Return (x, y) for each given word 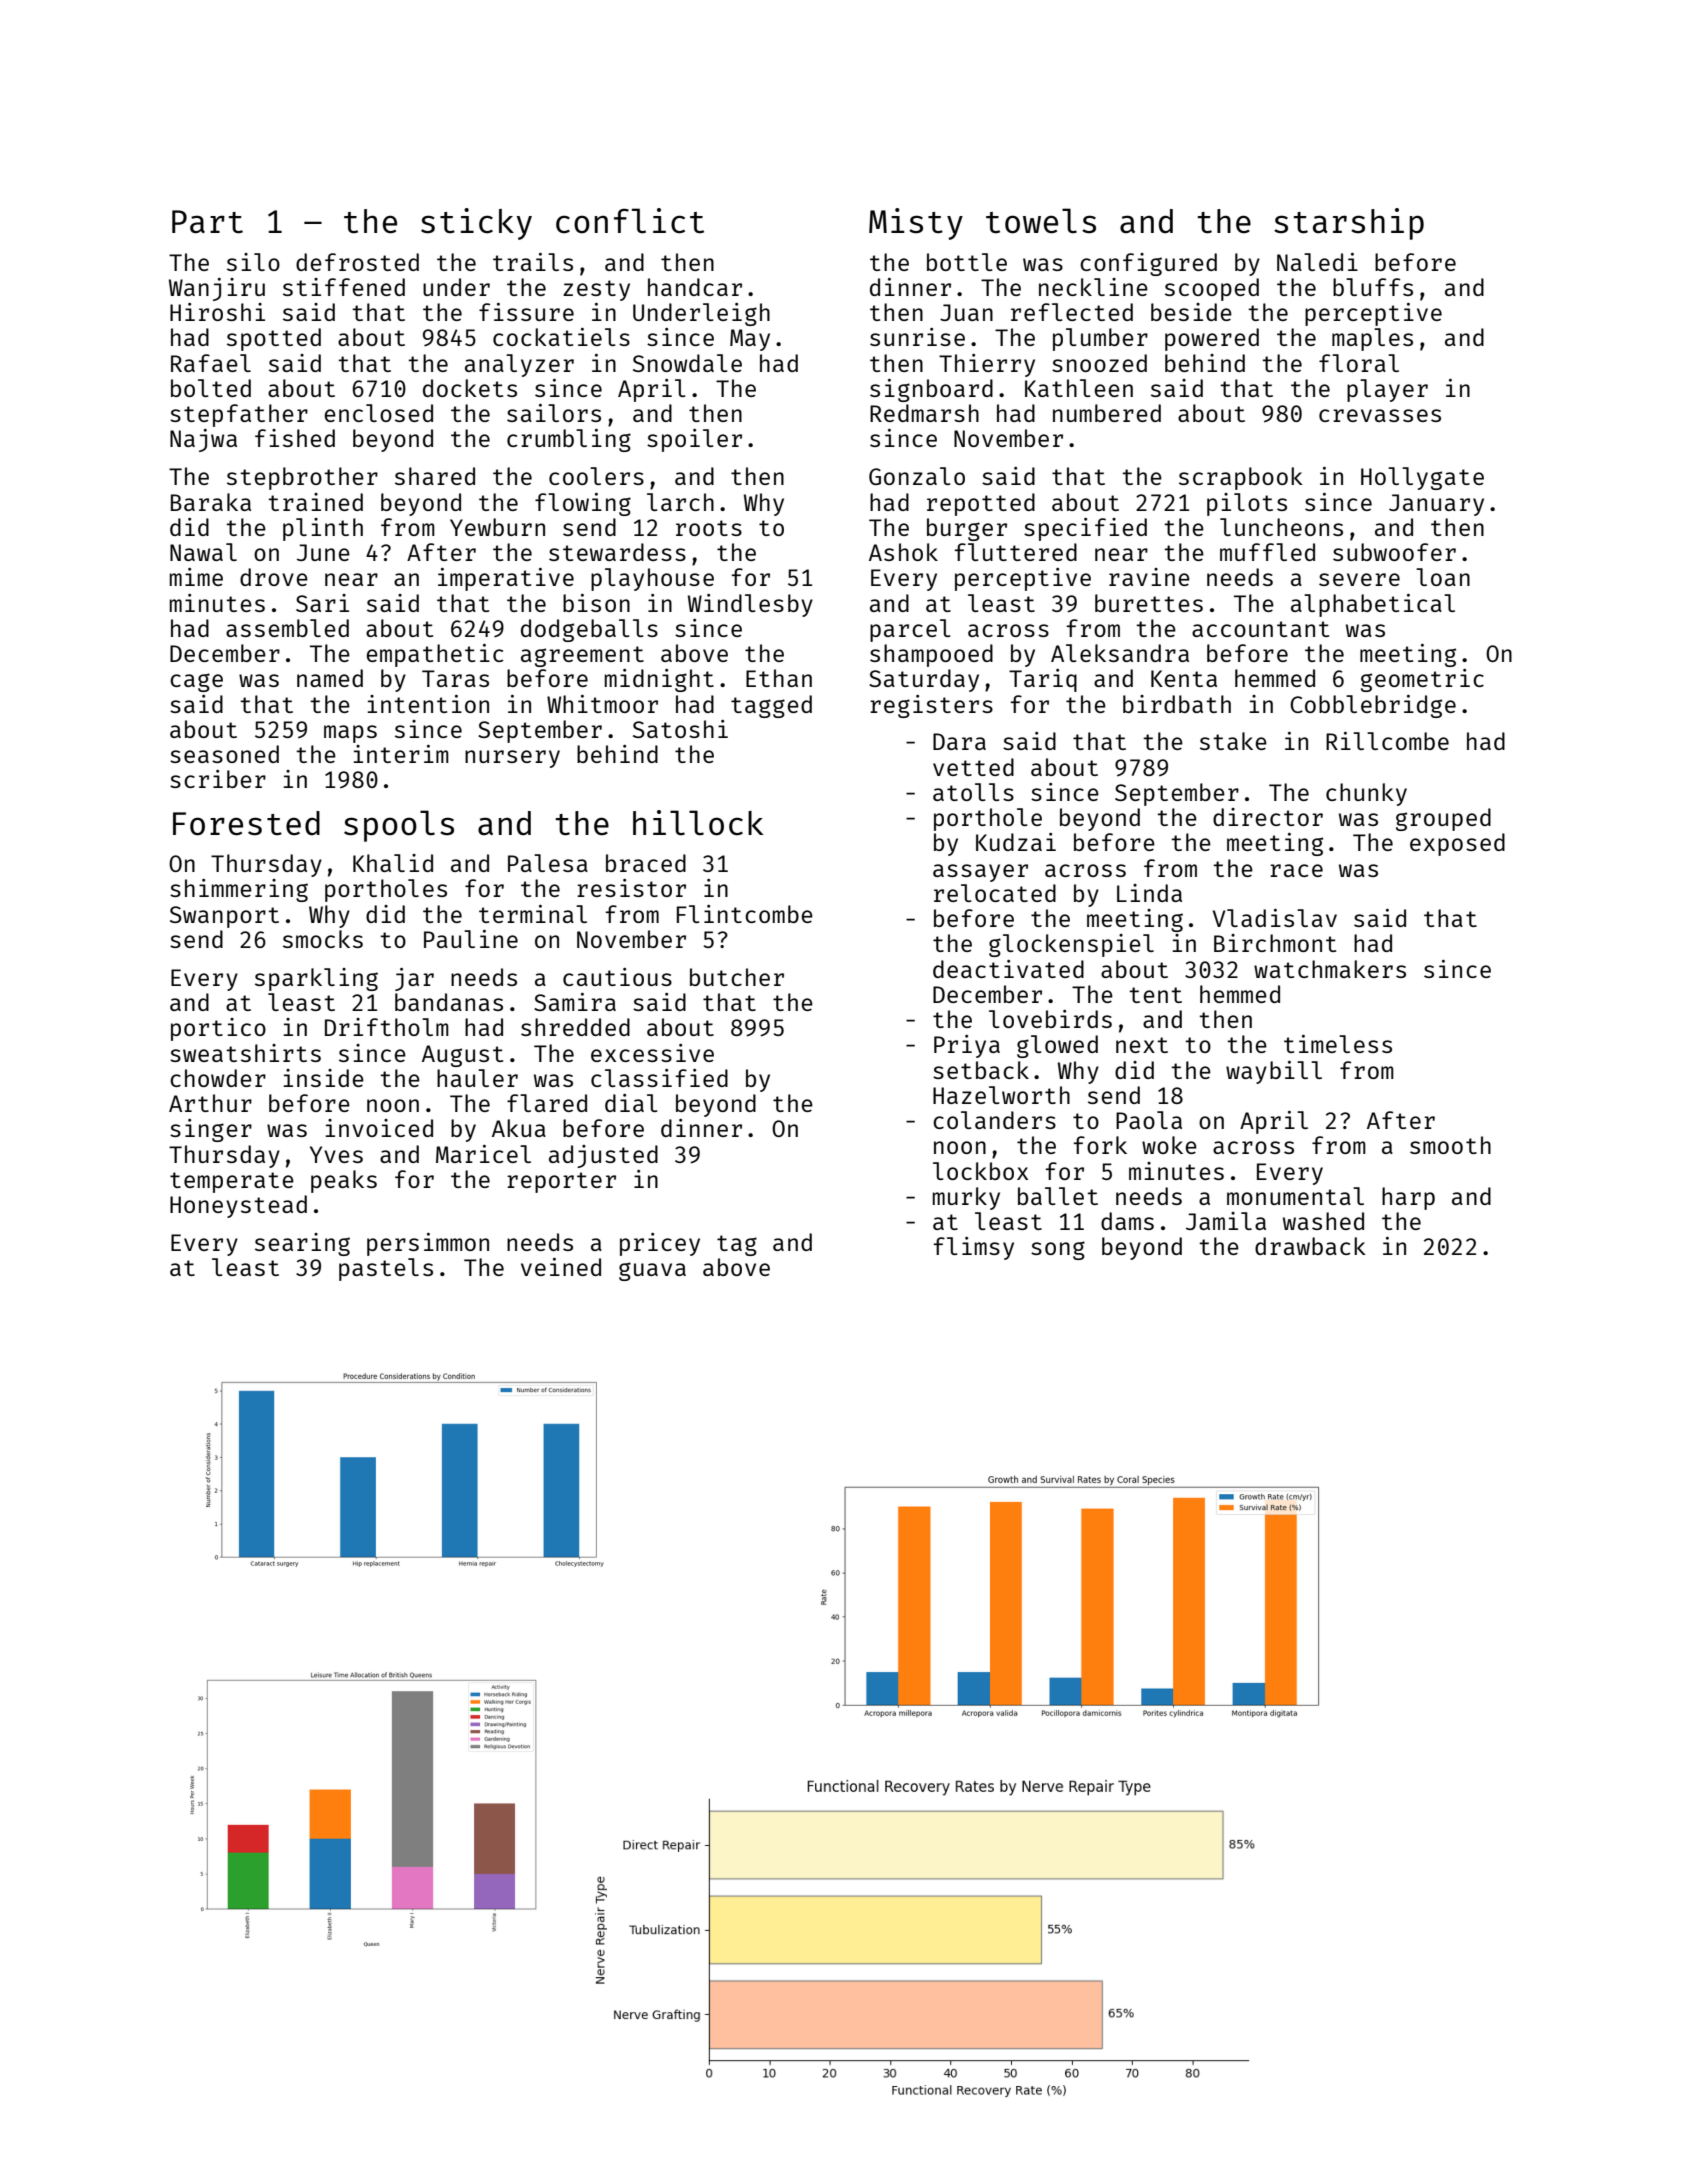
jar (414, 979)
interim (401, 754)
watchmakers (1330, 969)
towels (1041, 221)
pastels (386, 1269)
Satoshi (680, 729)
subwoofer (1394, 552)
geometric (1422, 680)
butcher (737, 977)
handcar (695, 287)
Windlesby (750, 605)
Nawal (203, 552)
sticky (476, 224)
